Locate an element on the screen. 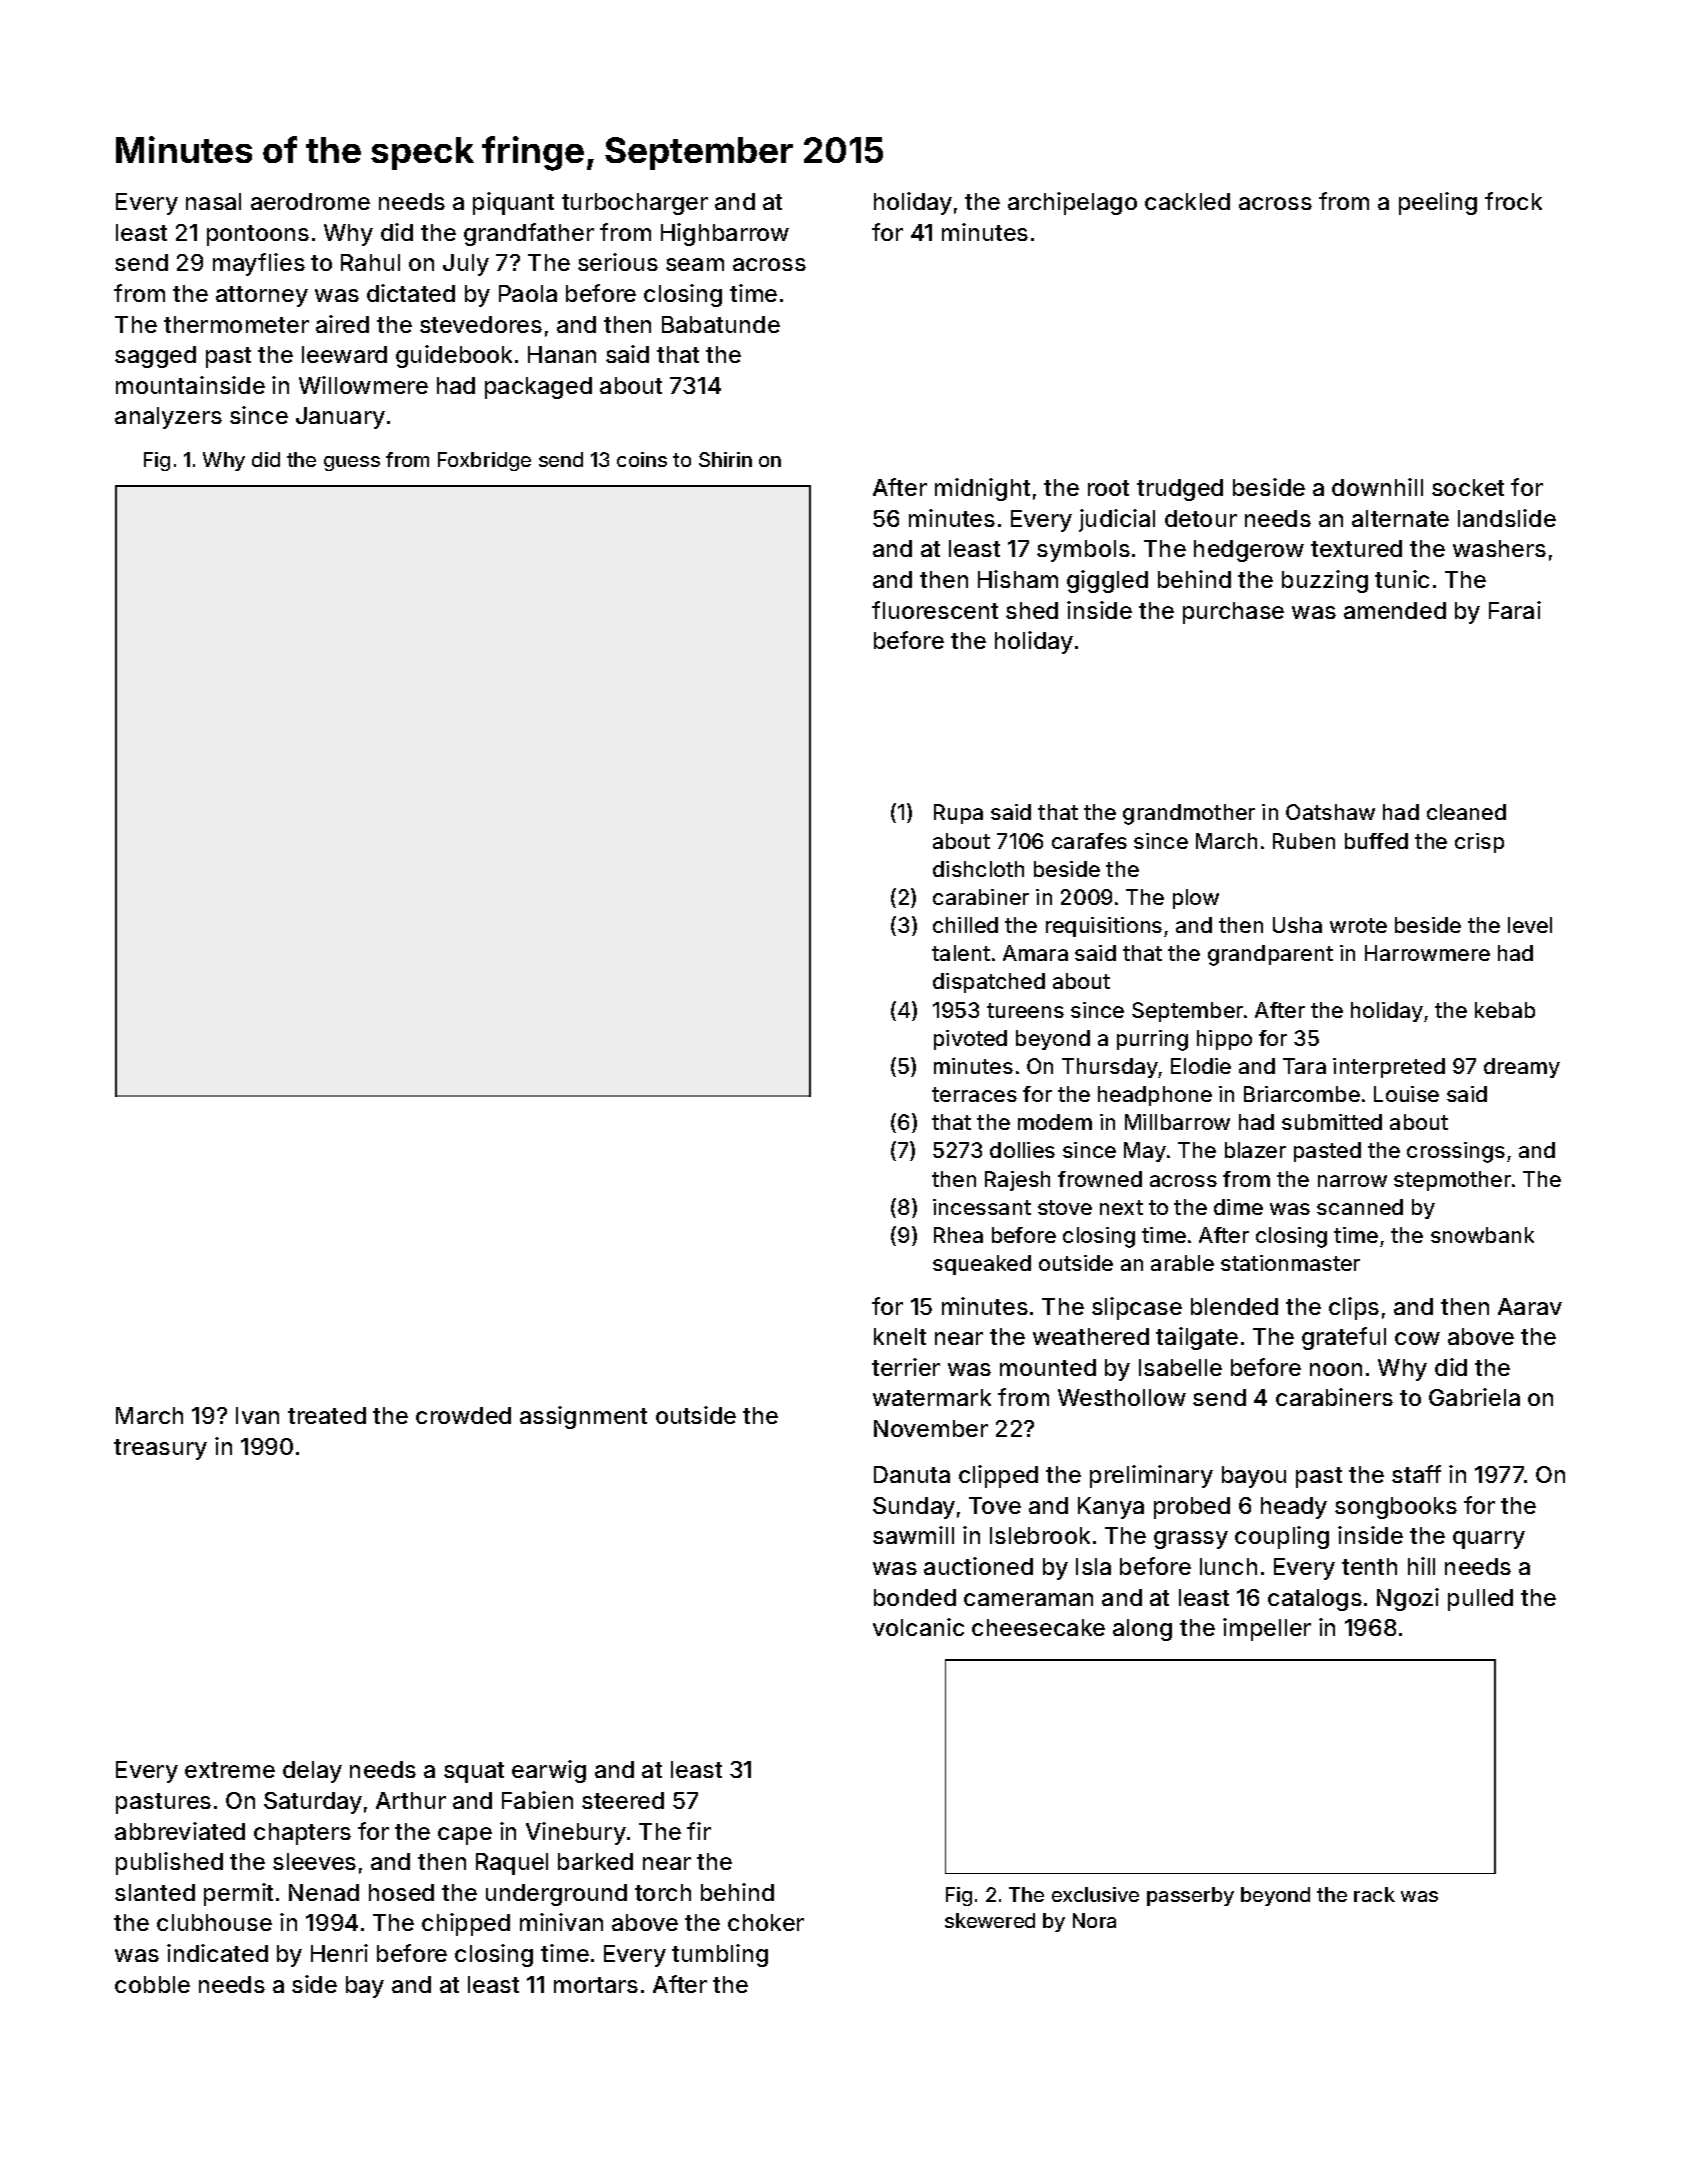  crowded is located at coordinates (463, 1415).
